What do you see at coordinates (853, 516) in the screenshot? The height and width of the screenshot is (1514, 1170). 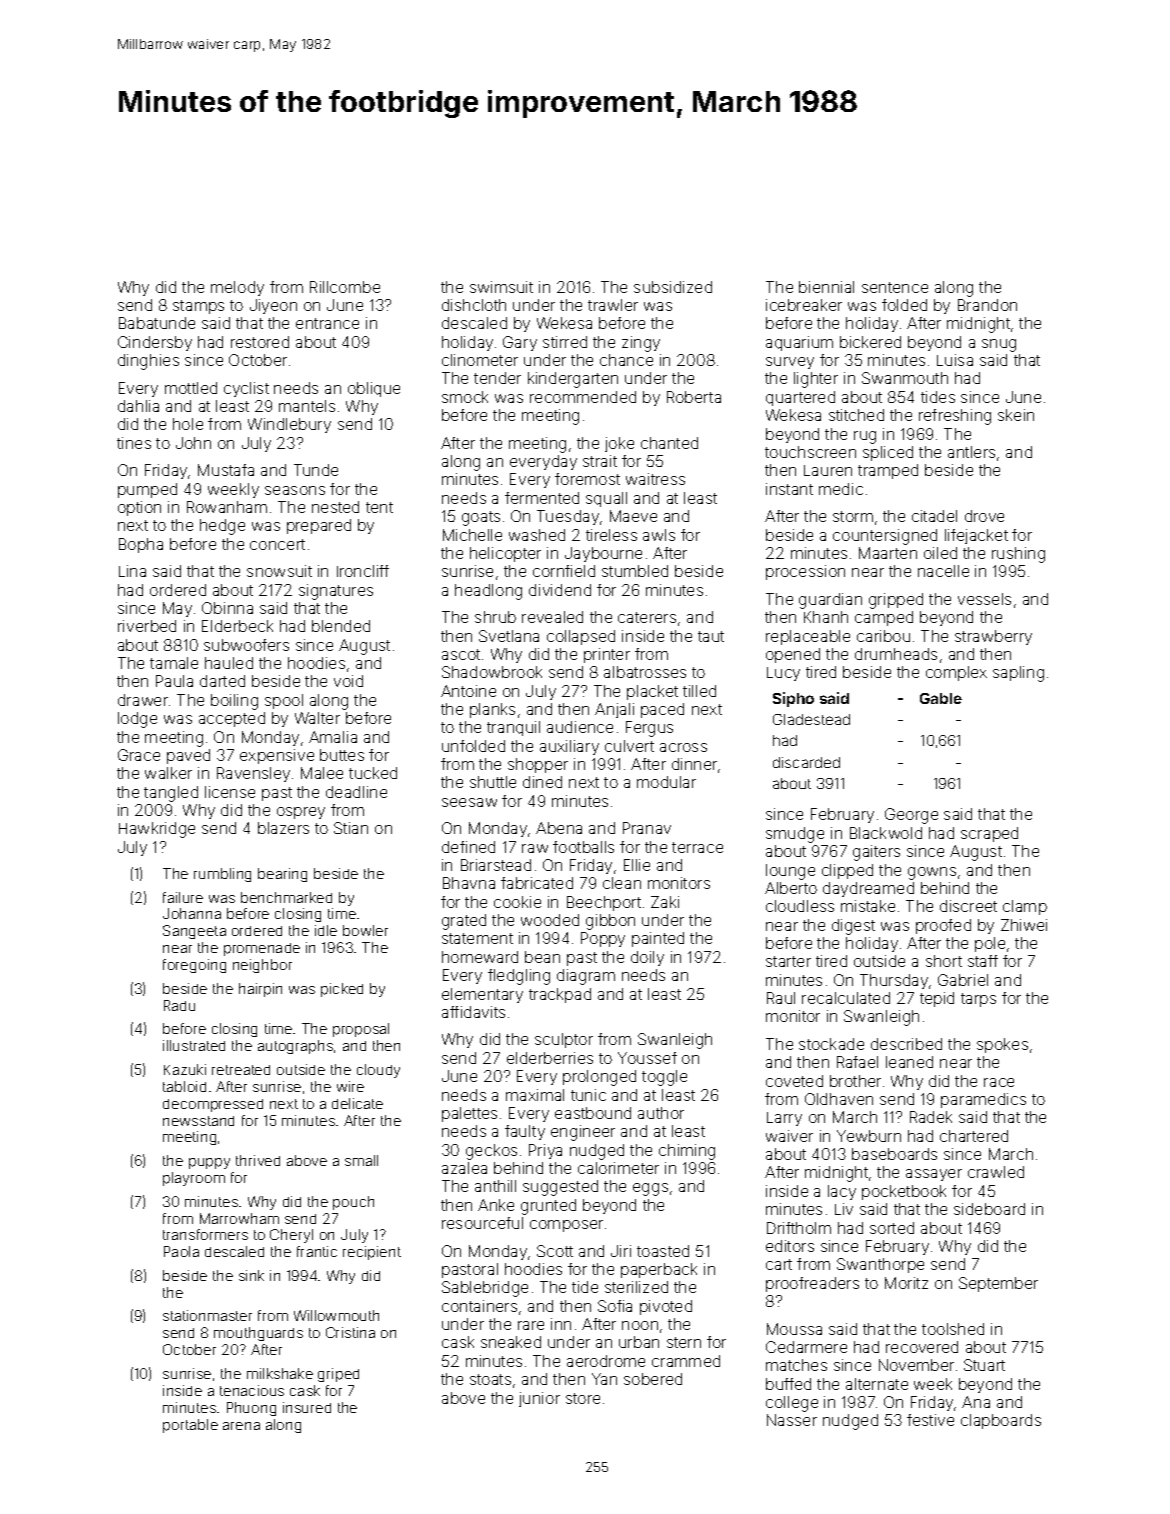 I see `storm` at bounding box center [853, 516].
